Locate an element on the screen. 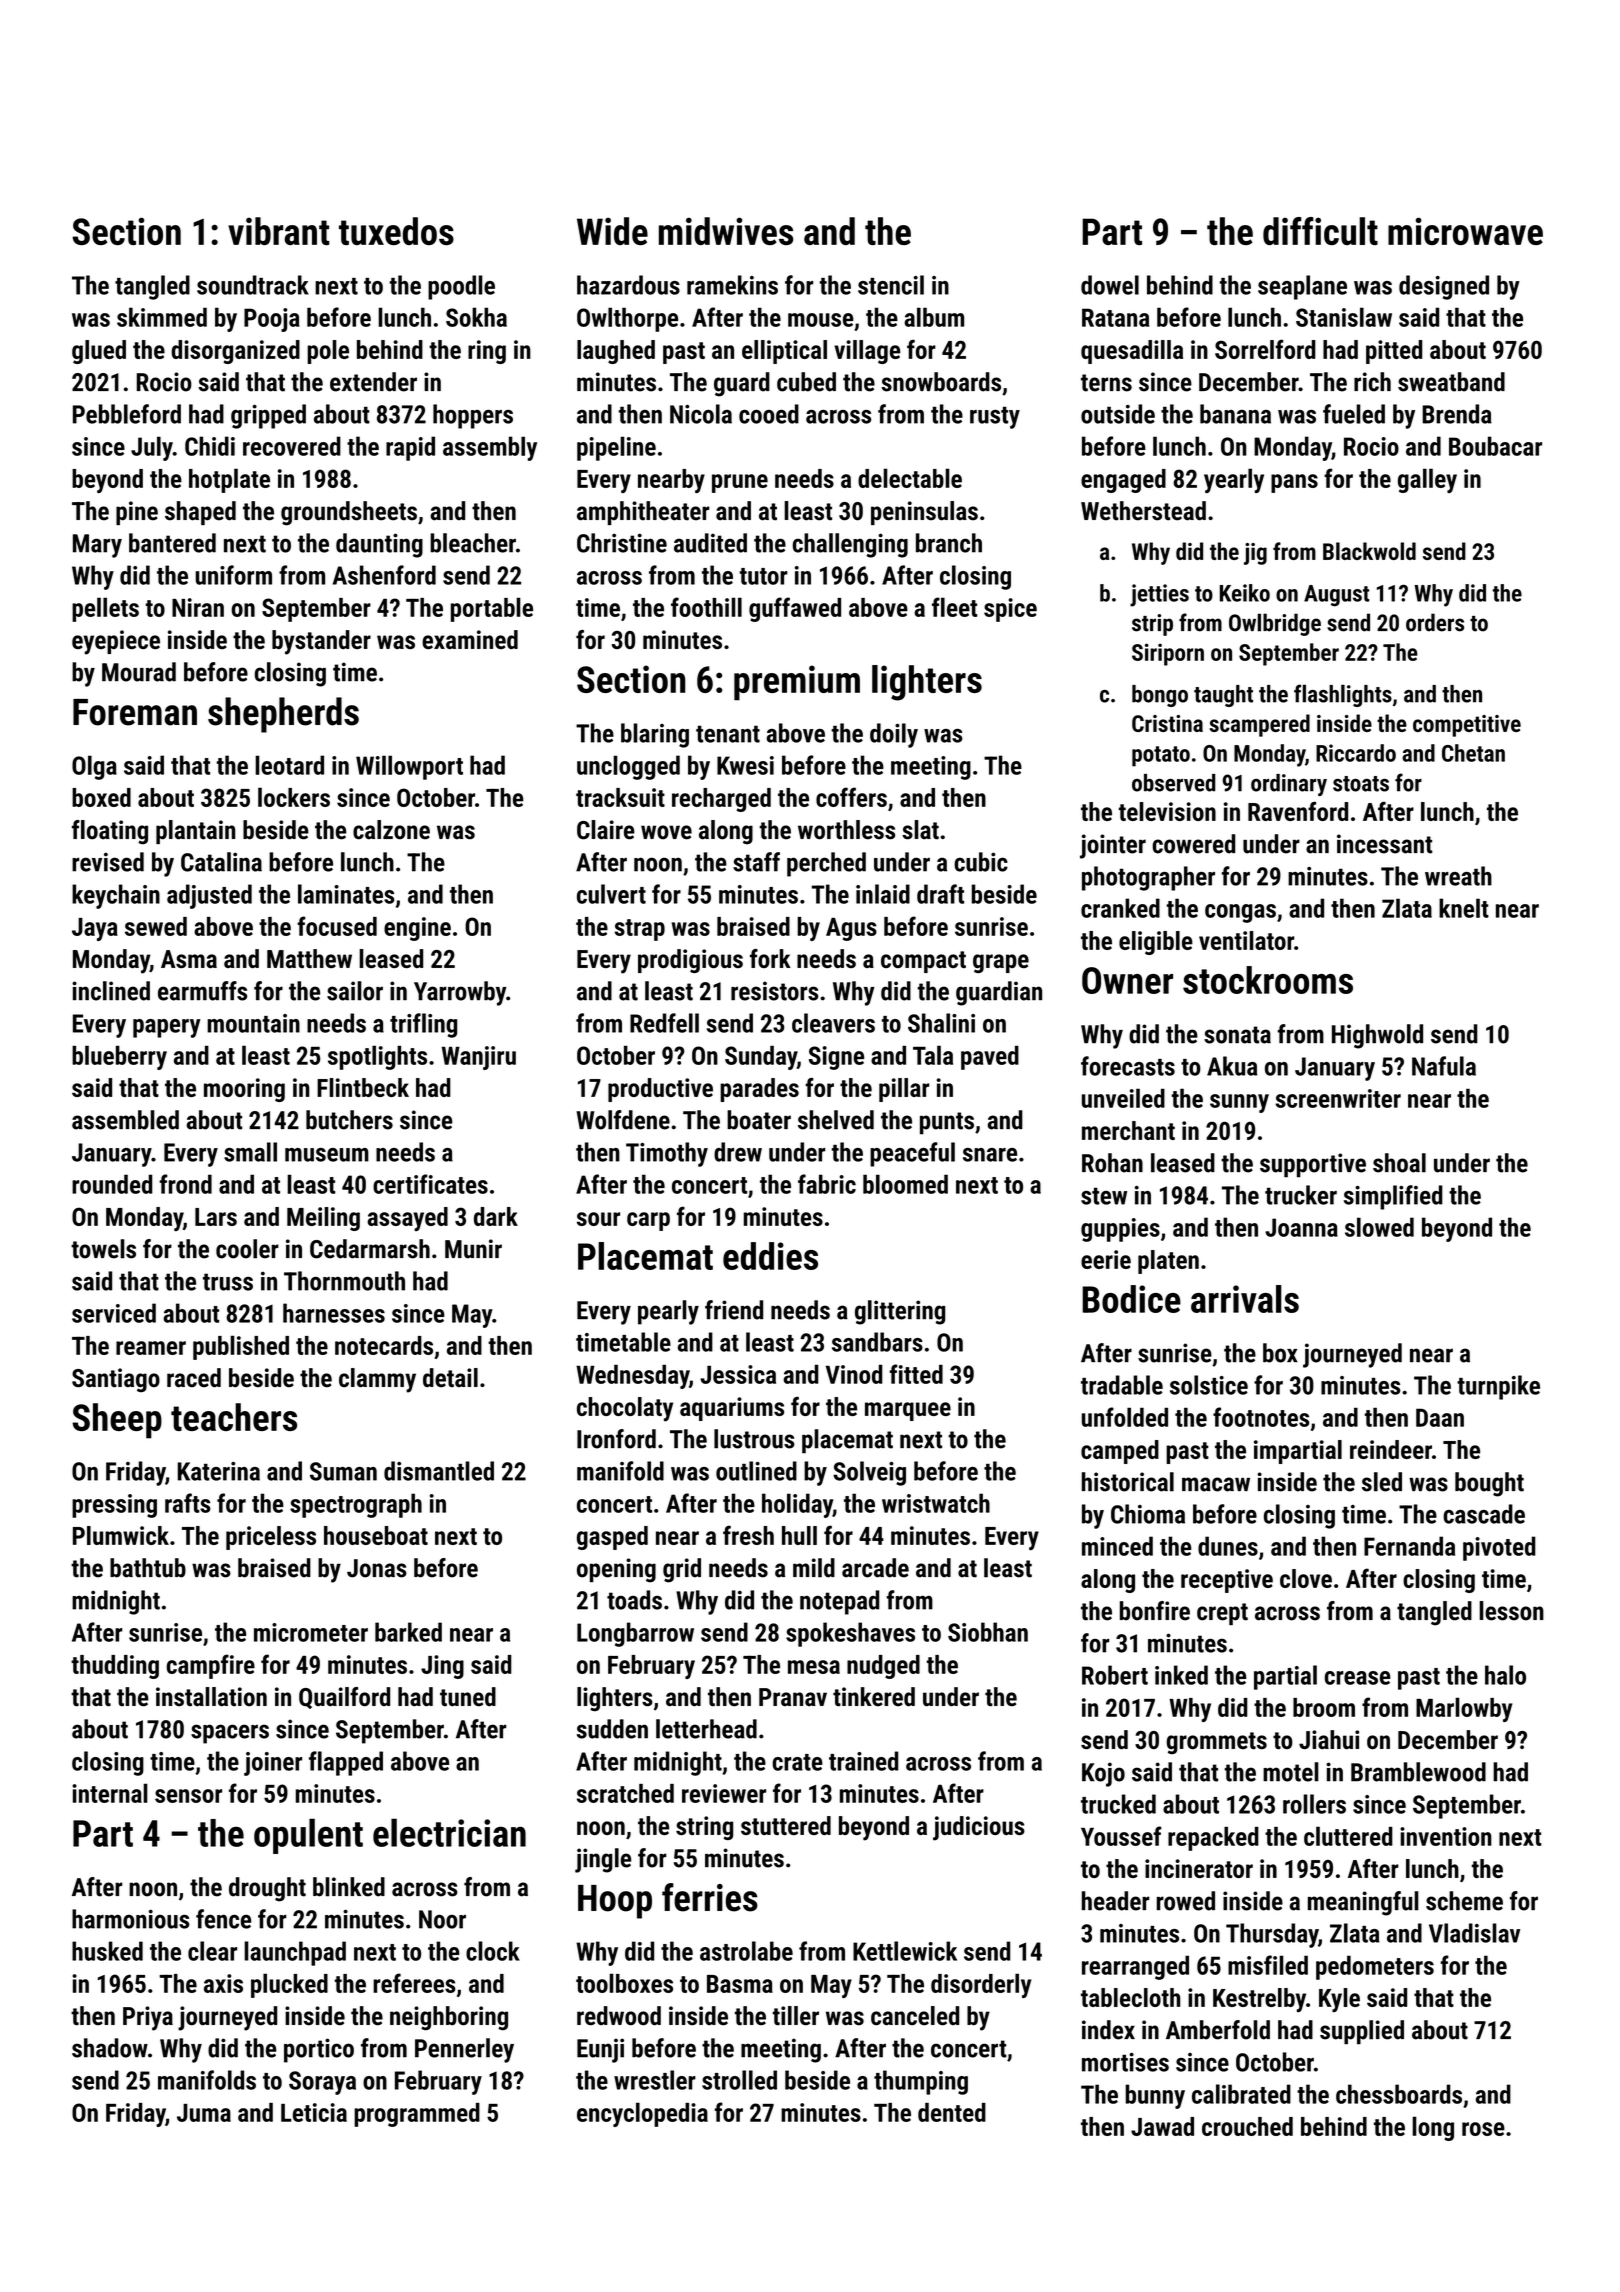 Image resolution: width=1620 pixels, height=2292 pixels. midwives is located at coordinates (726, 231).
